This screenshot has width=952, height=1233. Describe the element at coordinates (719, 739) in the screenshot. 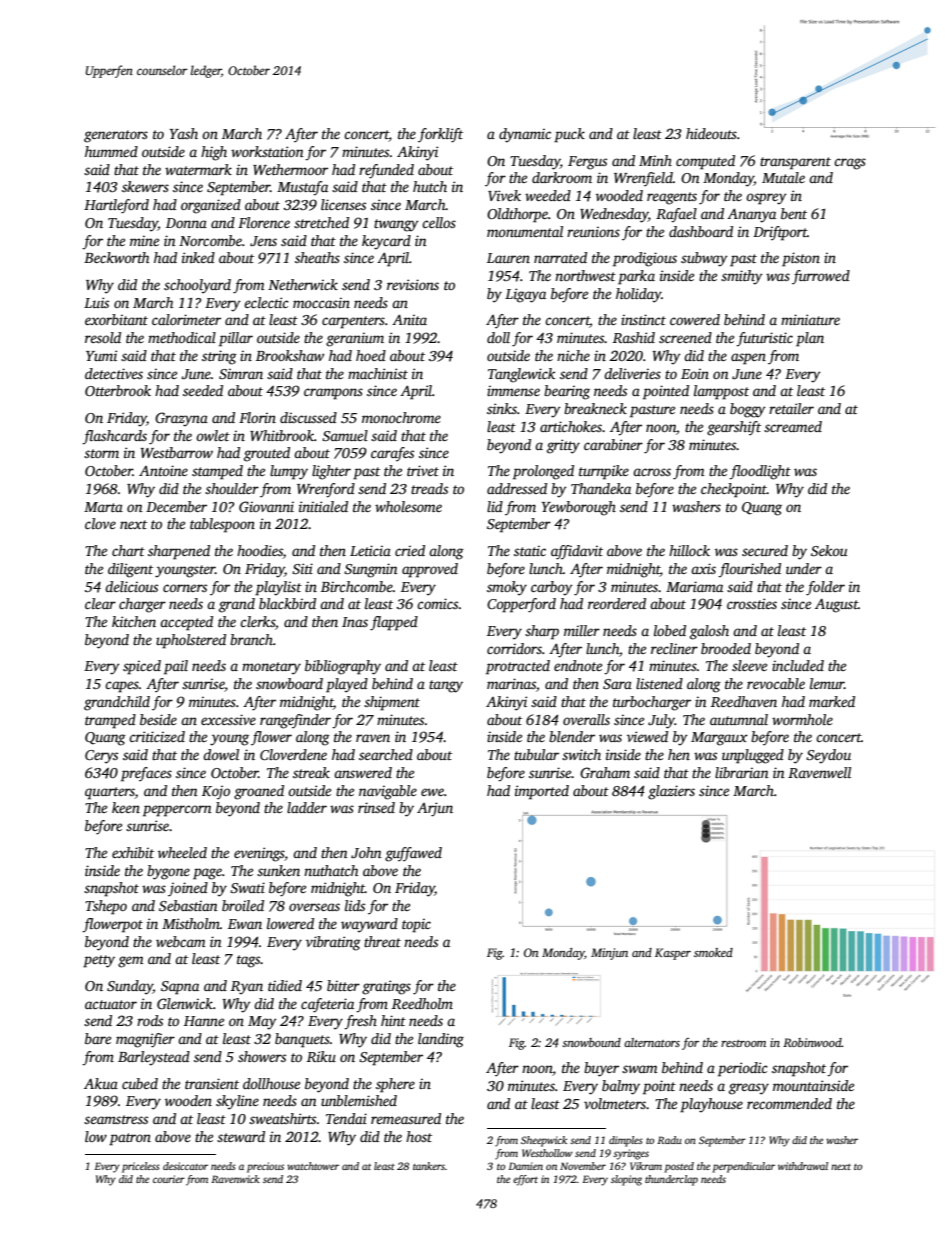

I see `Margaux` at that location.
